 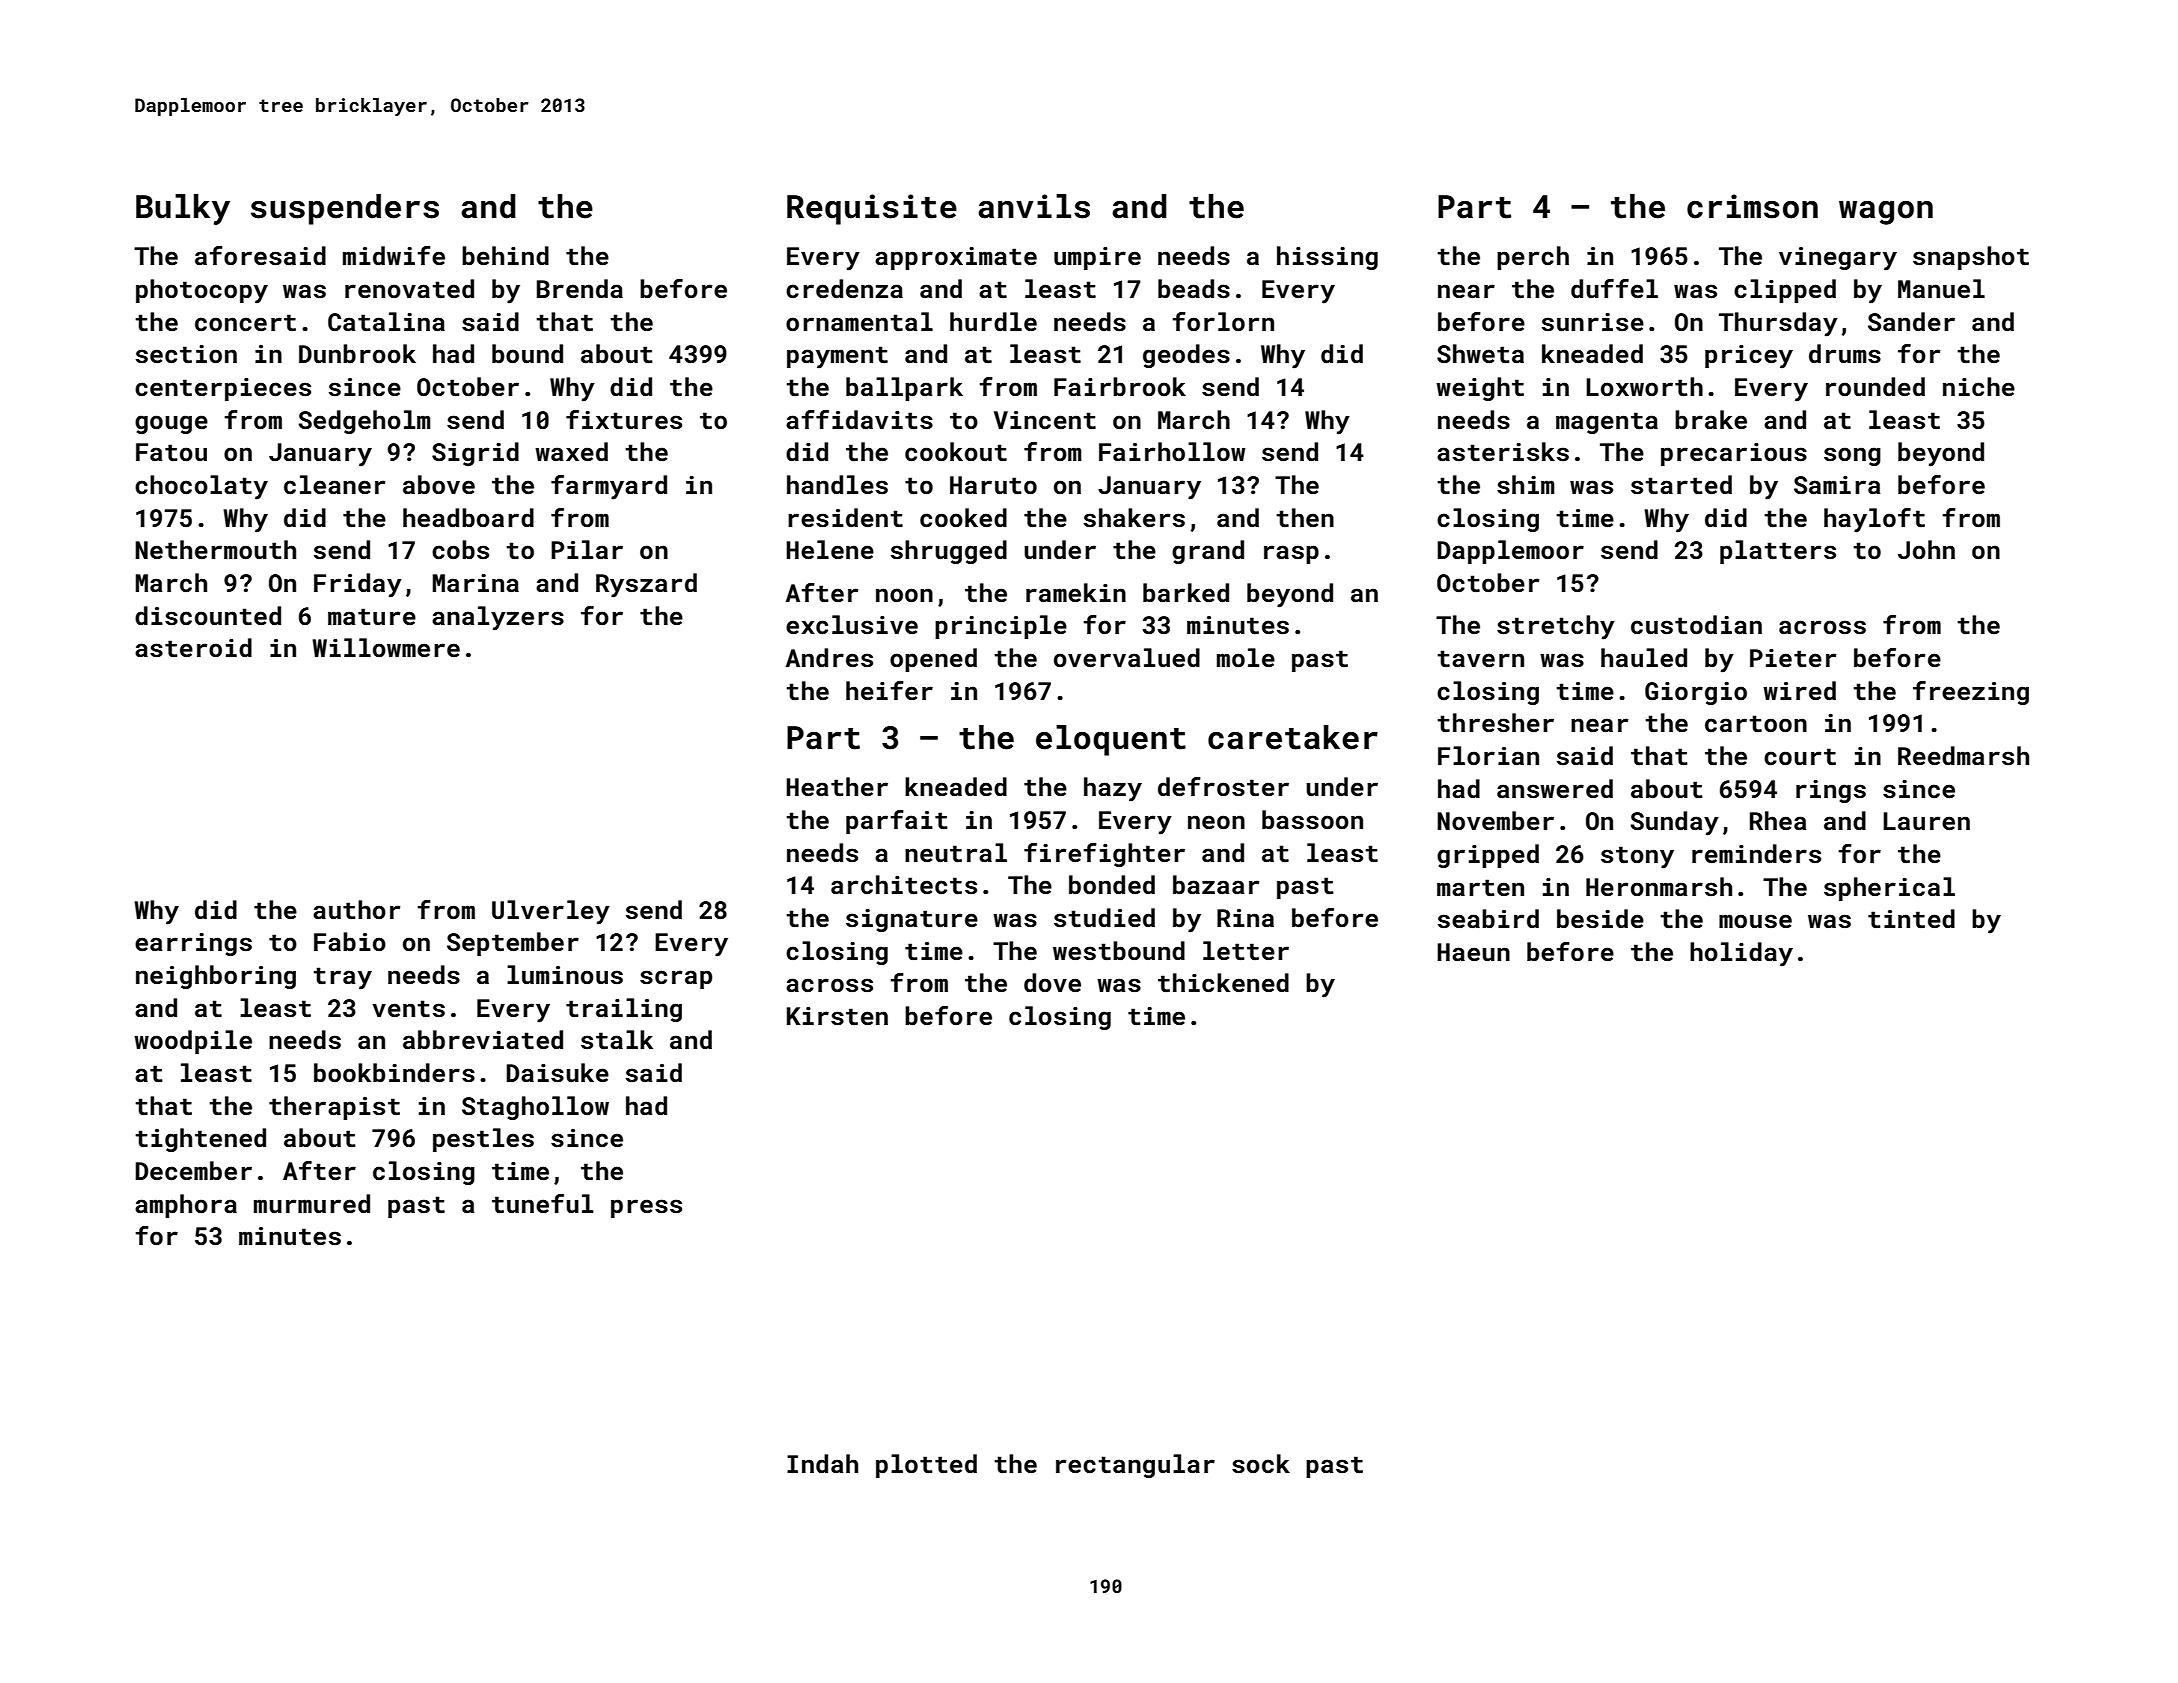 What do you see at coordinates (1752, 206) in the screenshot?
I see `crimson` at bounding box center [1752, 206].
